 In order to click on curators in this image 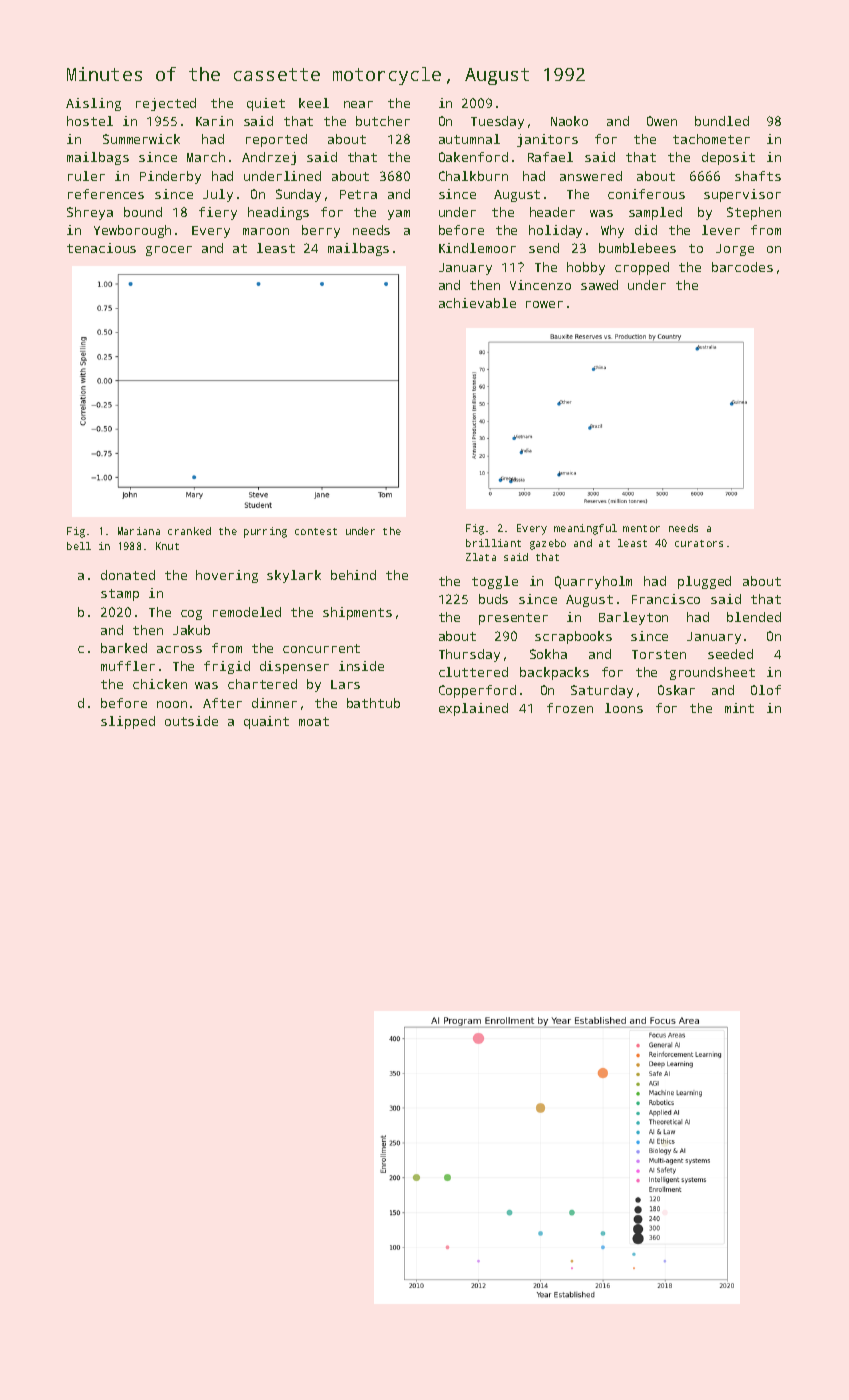, I will do `click(699, 543)`.
